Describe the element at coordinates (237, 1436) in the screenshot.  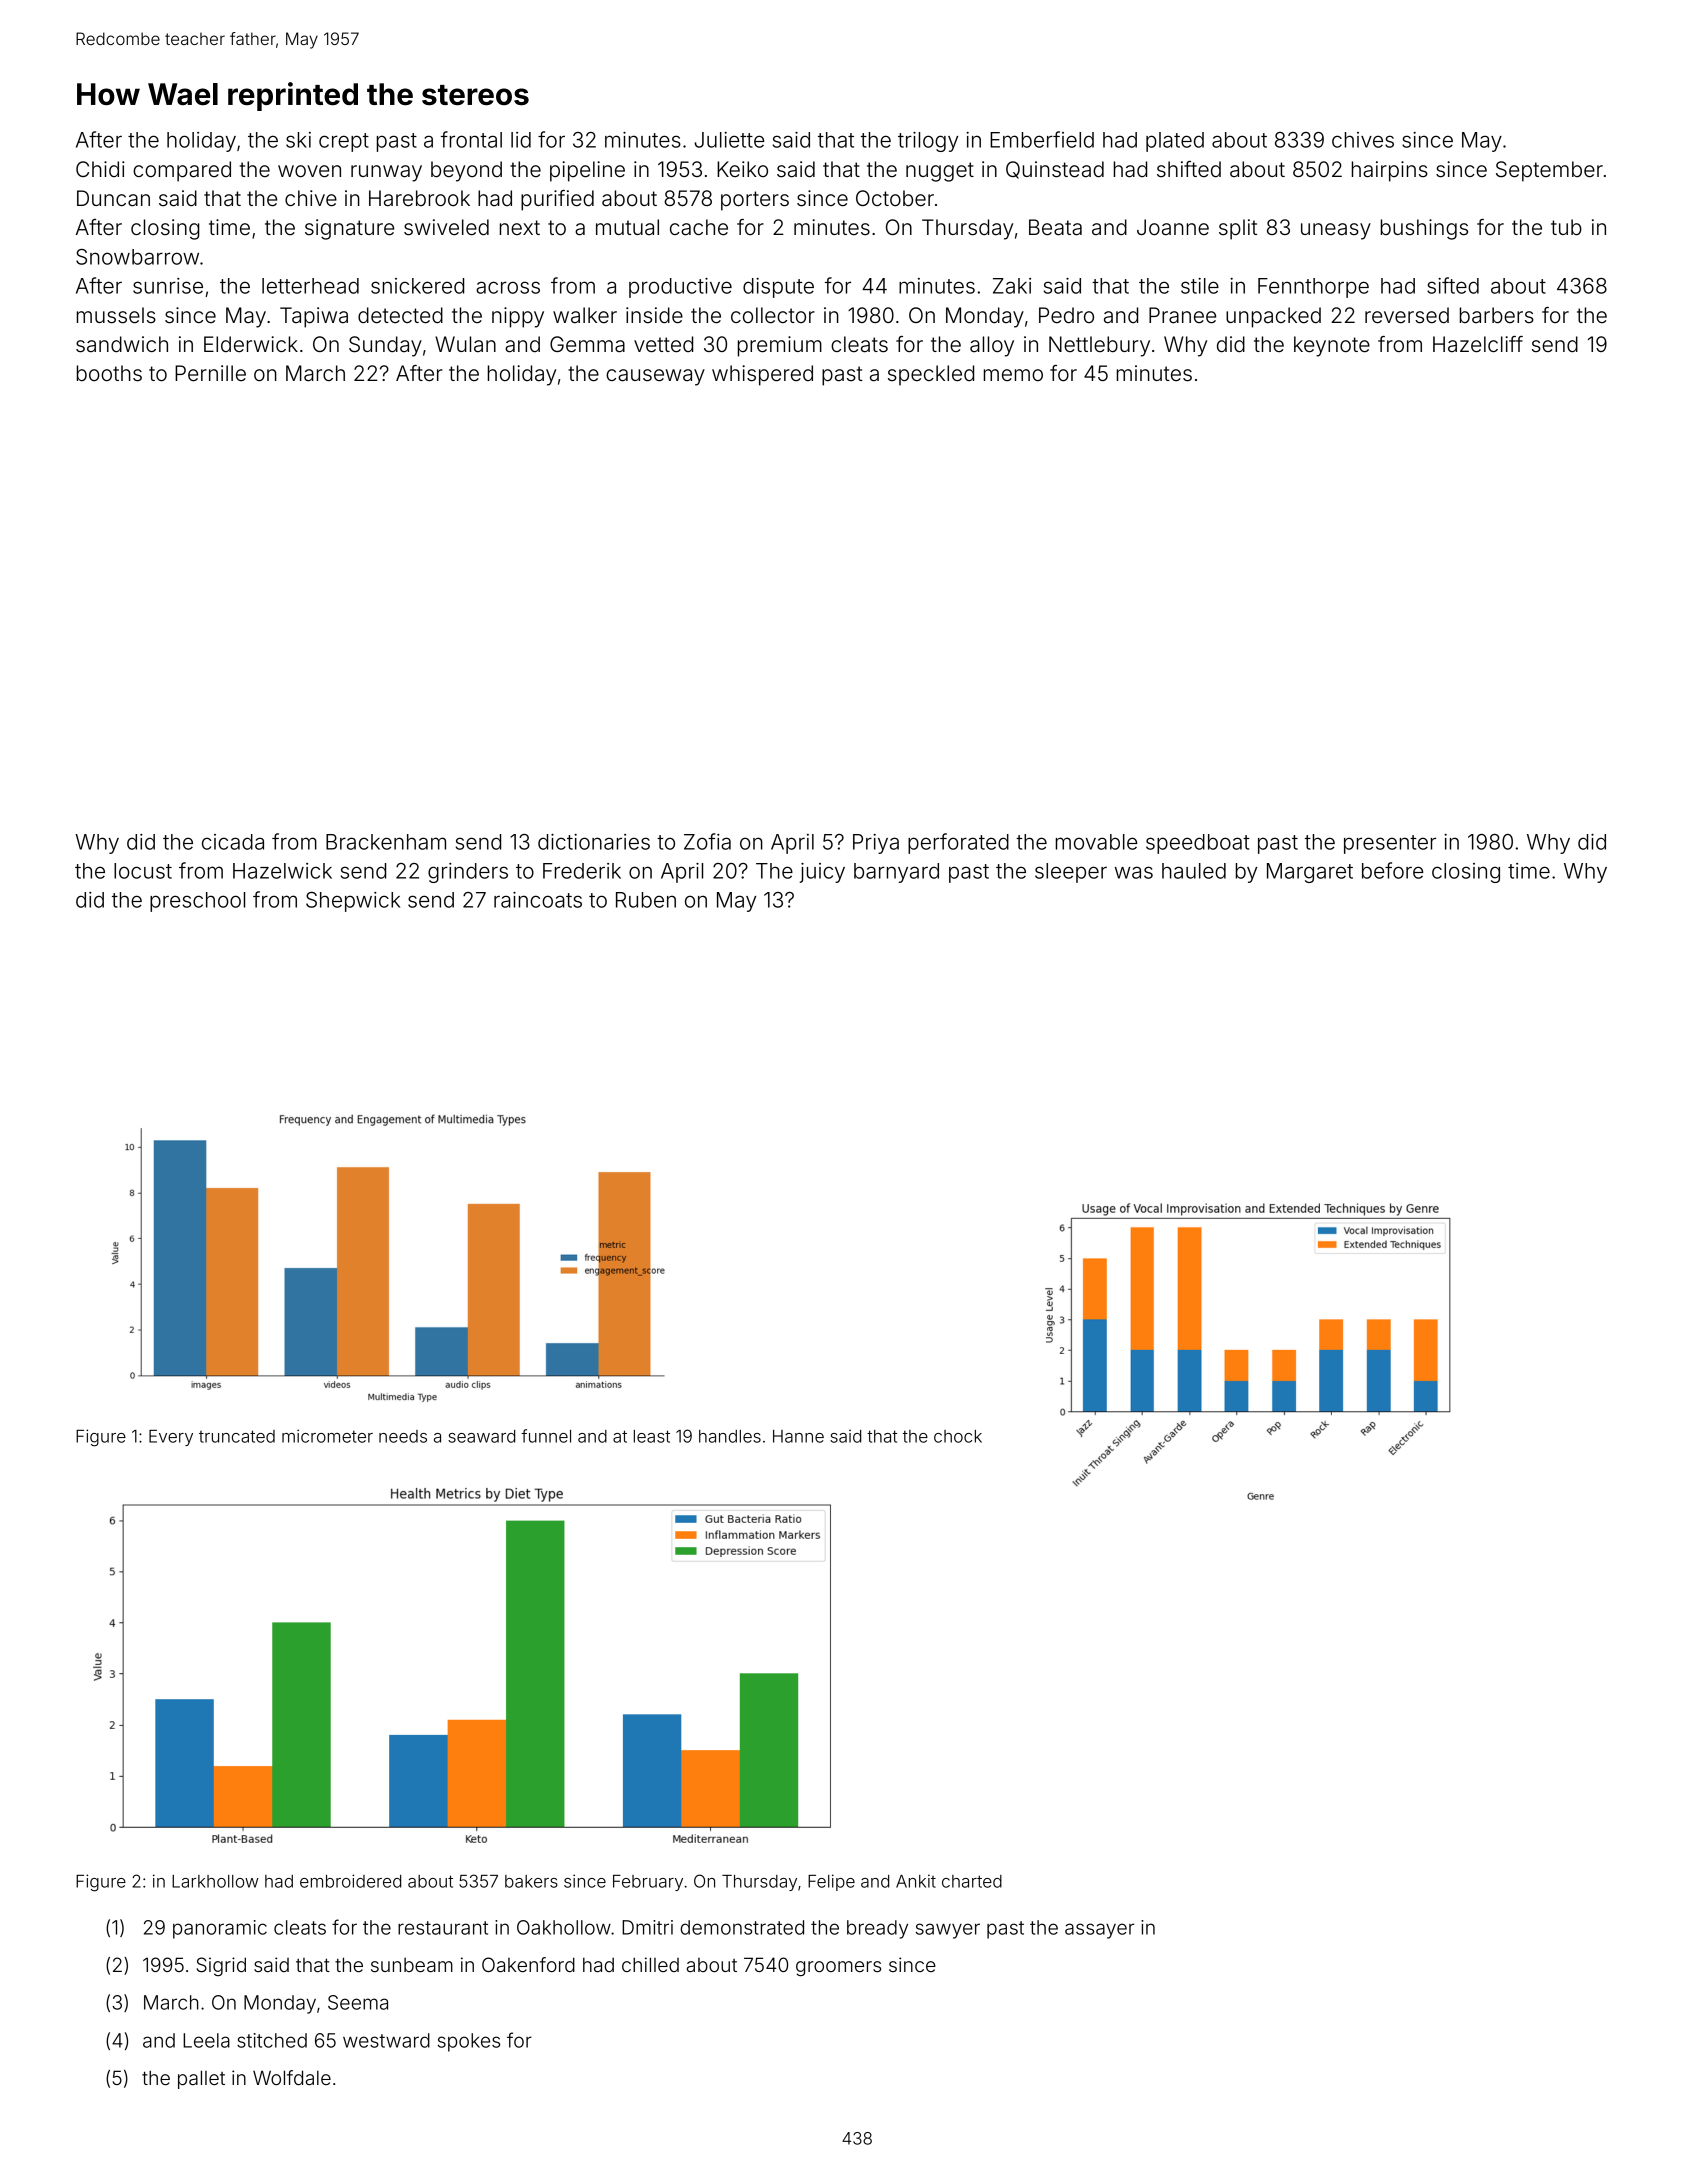
I see `truncated` at that location.
